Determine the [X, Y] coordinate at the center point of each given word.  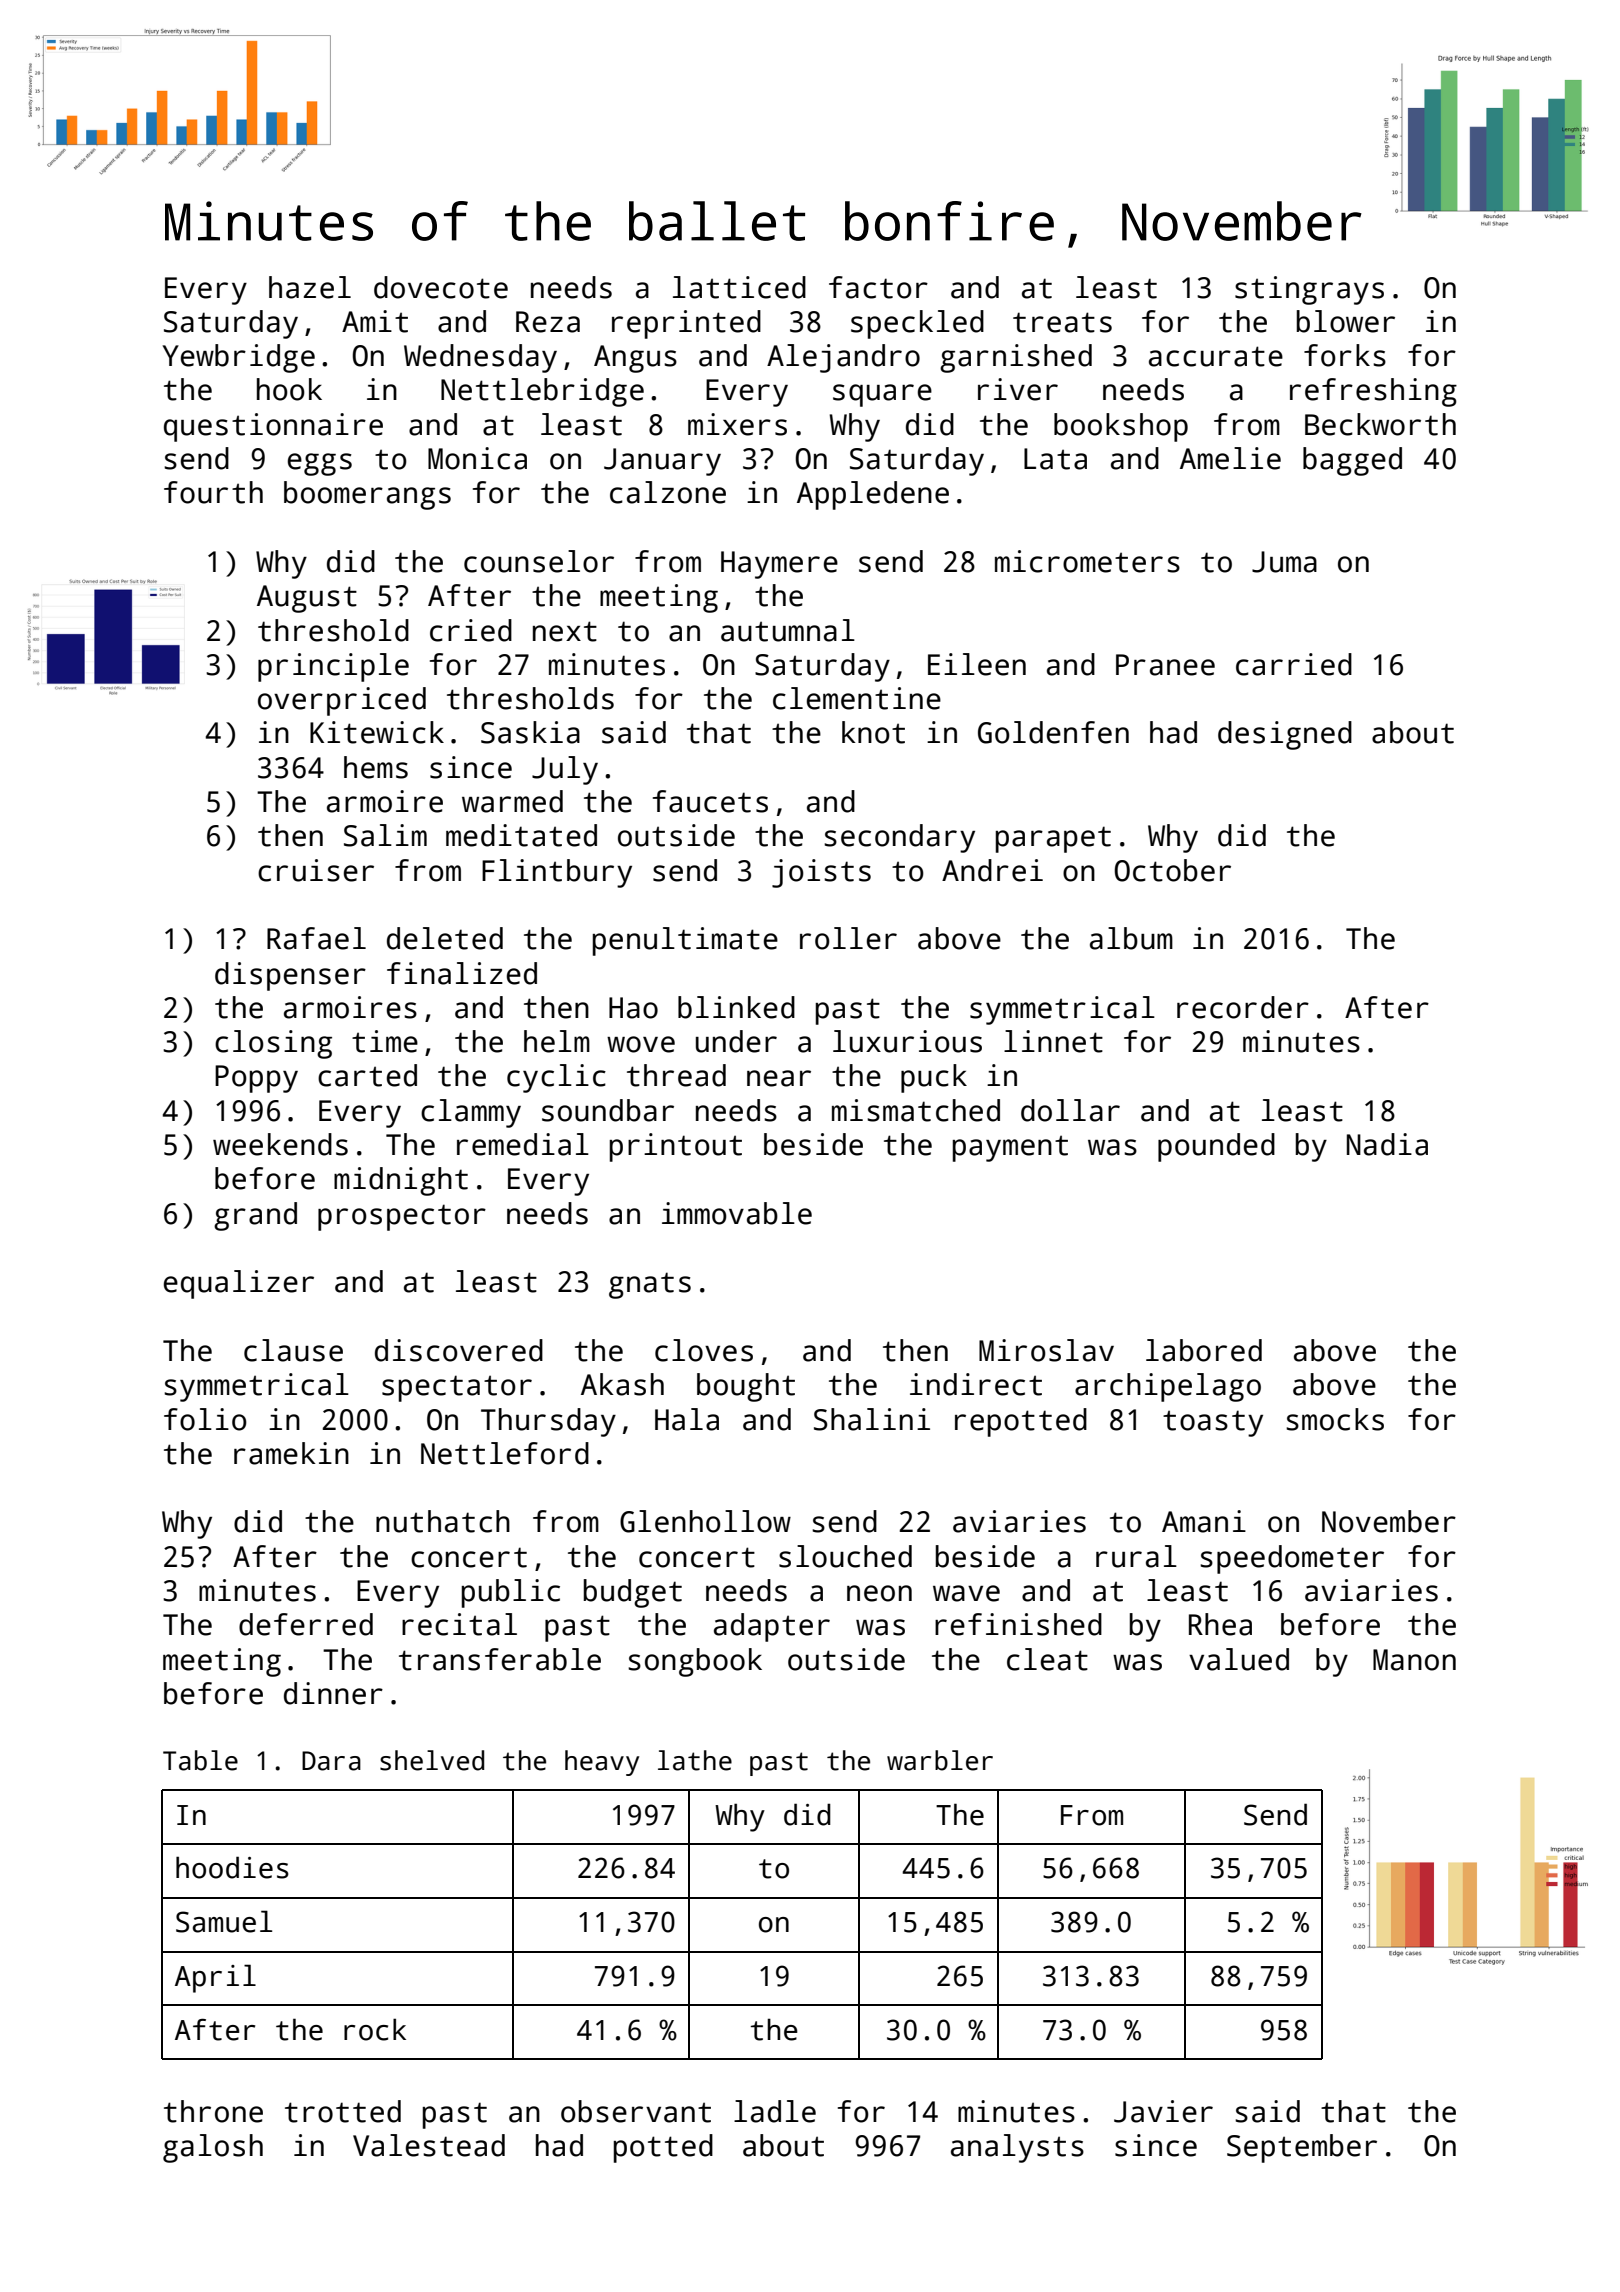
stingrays [1309, 290]
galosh [213, 2148]
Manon [1414, 1660]
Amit [375, 321]
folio [205, 1419]
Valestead [429, 2145]
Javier [1163, 2111]
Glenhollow [705, 1521]
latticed [739, 287]
